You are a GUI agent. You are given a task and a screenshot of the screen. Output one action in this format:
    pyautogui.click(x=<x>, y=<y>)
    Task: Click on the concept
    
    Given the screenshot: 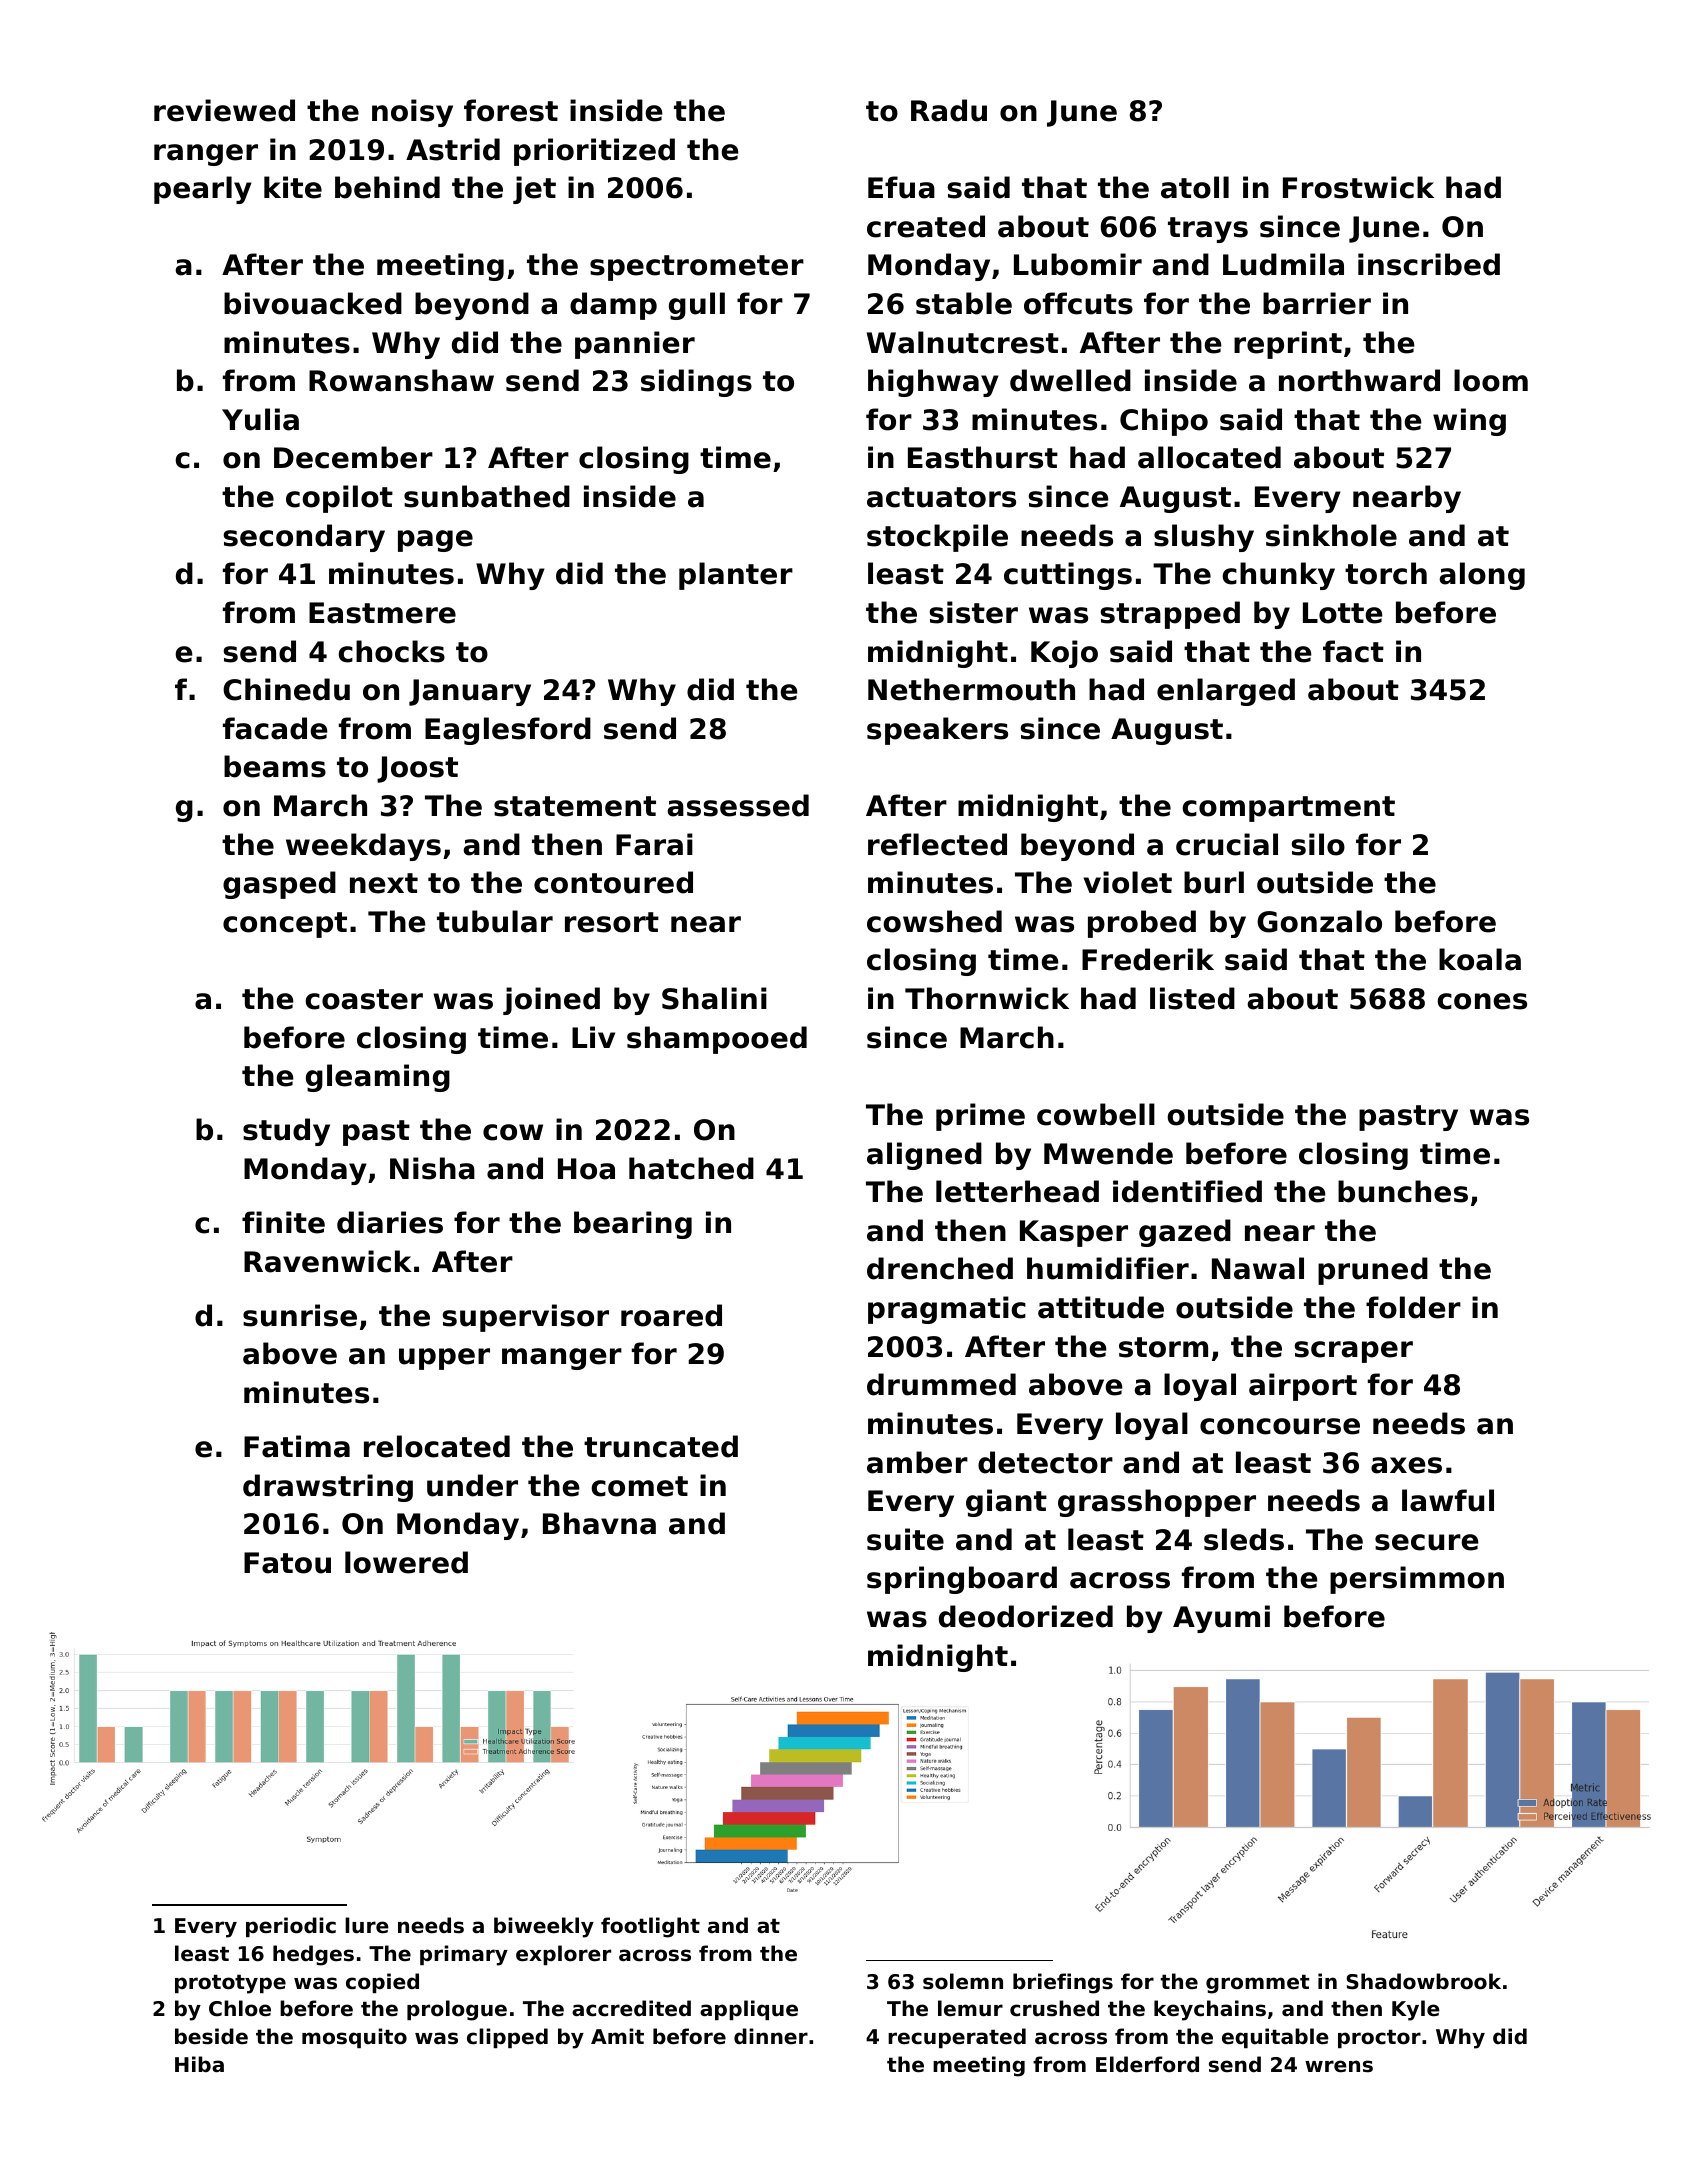 What is the action you would take?
    pyautogui.click(x=285, y=925)
